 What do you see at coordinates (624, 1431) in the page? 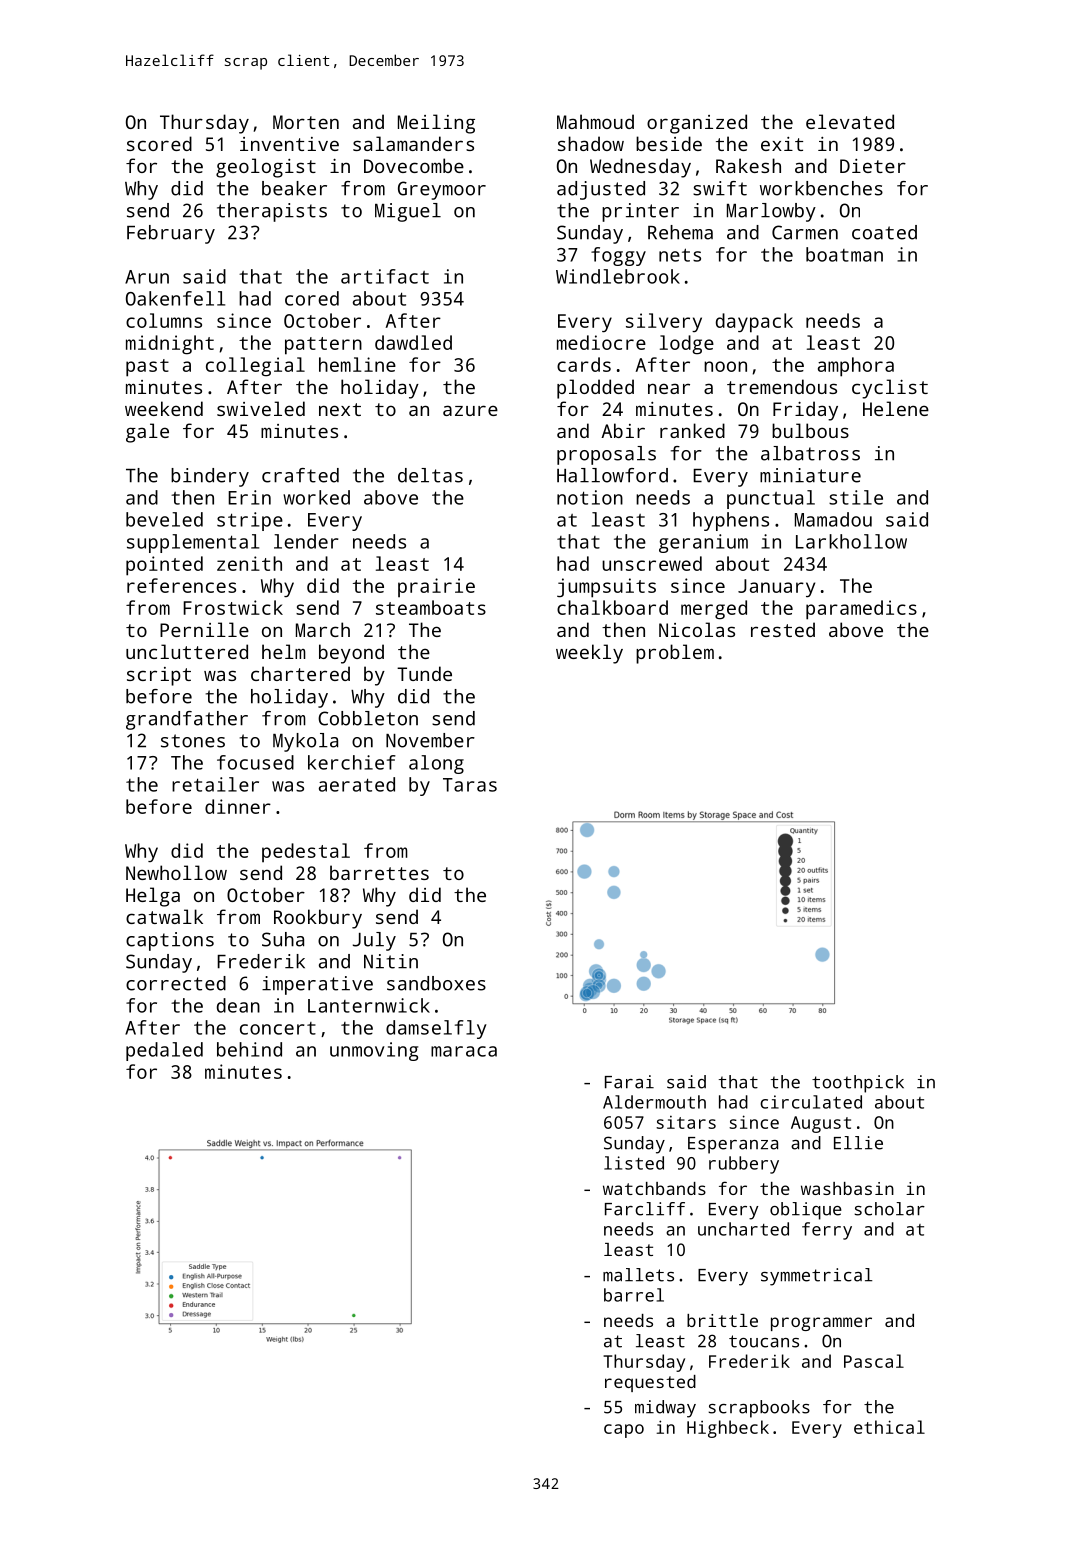
I see `capo` at bounding box center [624, 1431].
